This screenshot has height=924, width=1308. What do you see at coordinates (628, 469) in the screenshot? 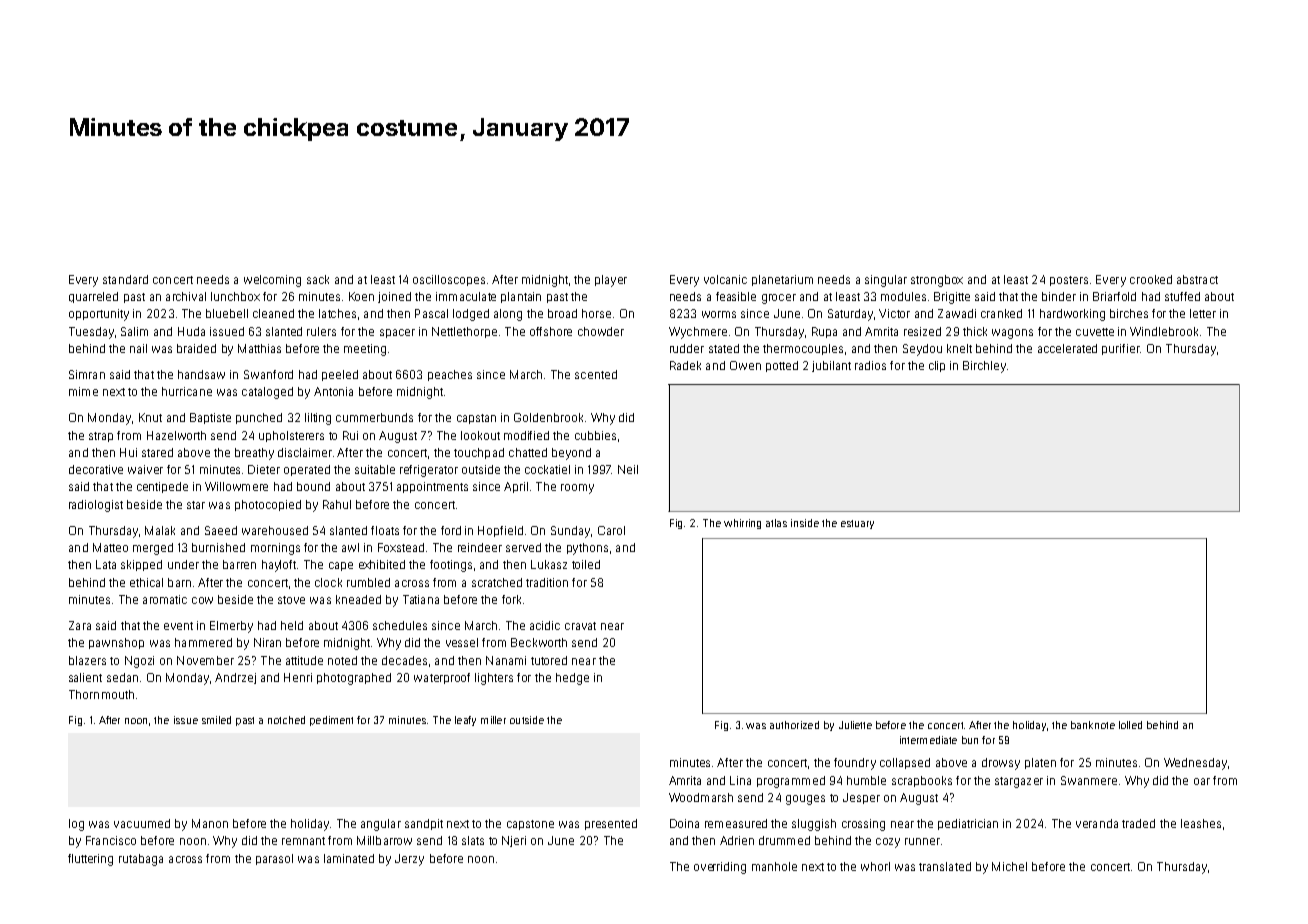
I see `Neil` at bounding box center [628, 469].
